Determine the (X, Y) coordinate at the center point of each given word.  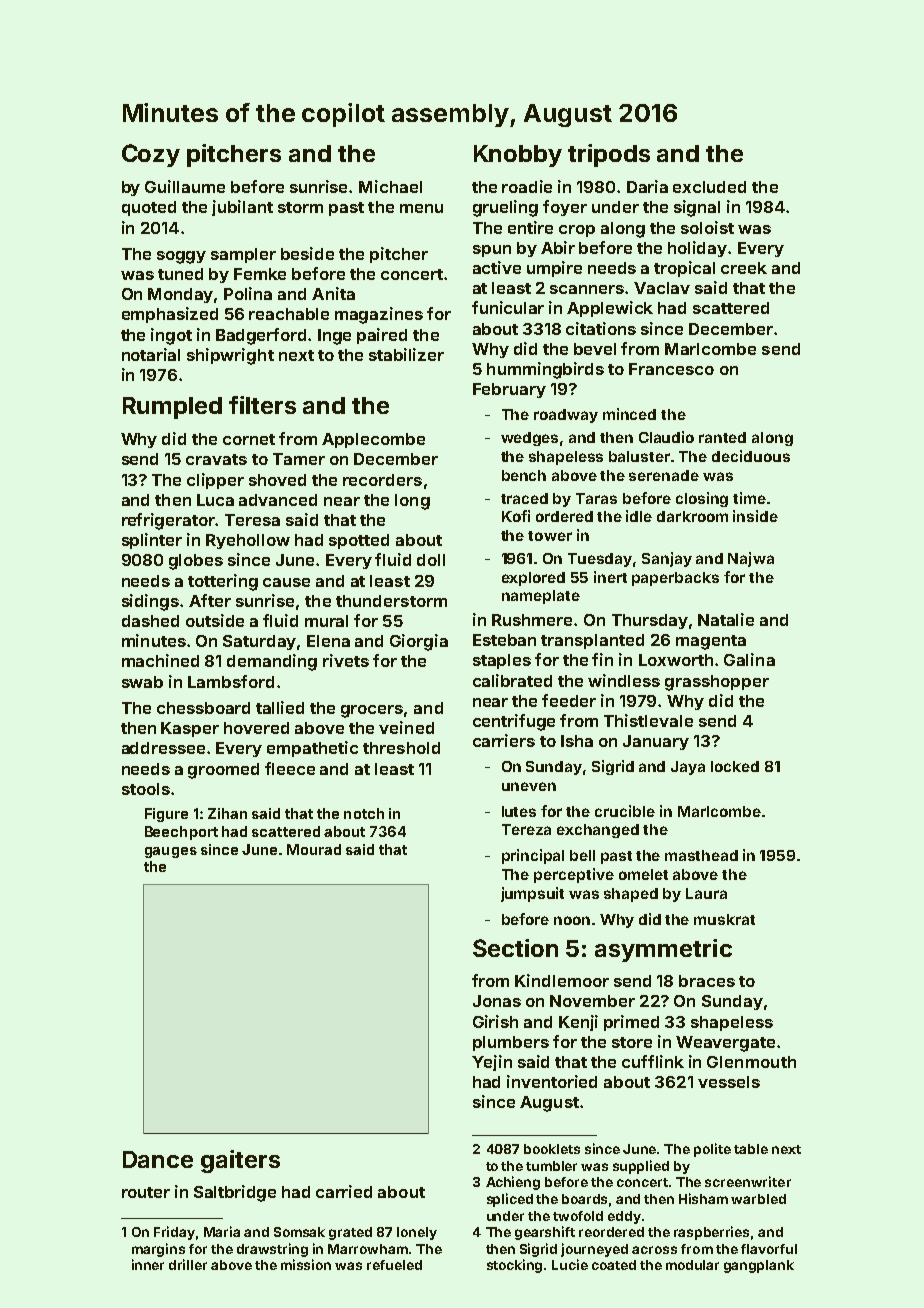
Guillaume (185, 186)
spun (492, 251)
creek (744, 268)
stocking (514, 1266)
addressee (163, 748)
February (509, 390)
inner (148, 1264)
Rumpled (172, 408)
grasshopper (717, 683)
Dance (158, 1159)
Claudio (666, 437)
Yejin (492, 1063)
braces (707, 981)
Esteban (504, 640)
